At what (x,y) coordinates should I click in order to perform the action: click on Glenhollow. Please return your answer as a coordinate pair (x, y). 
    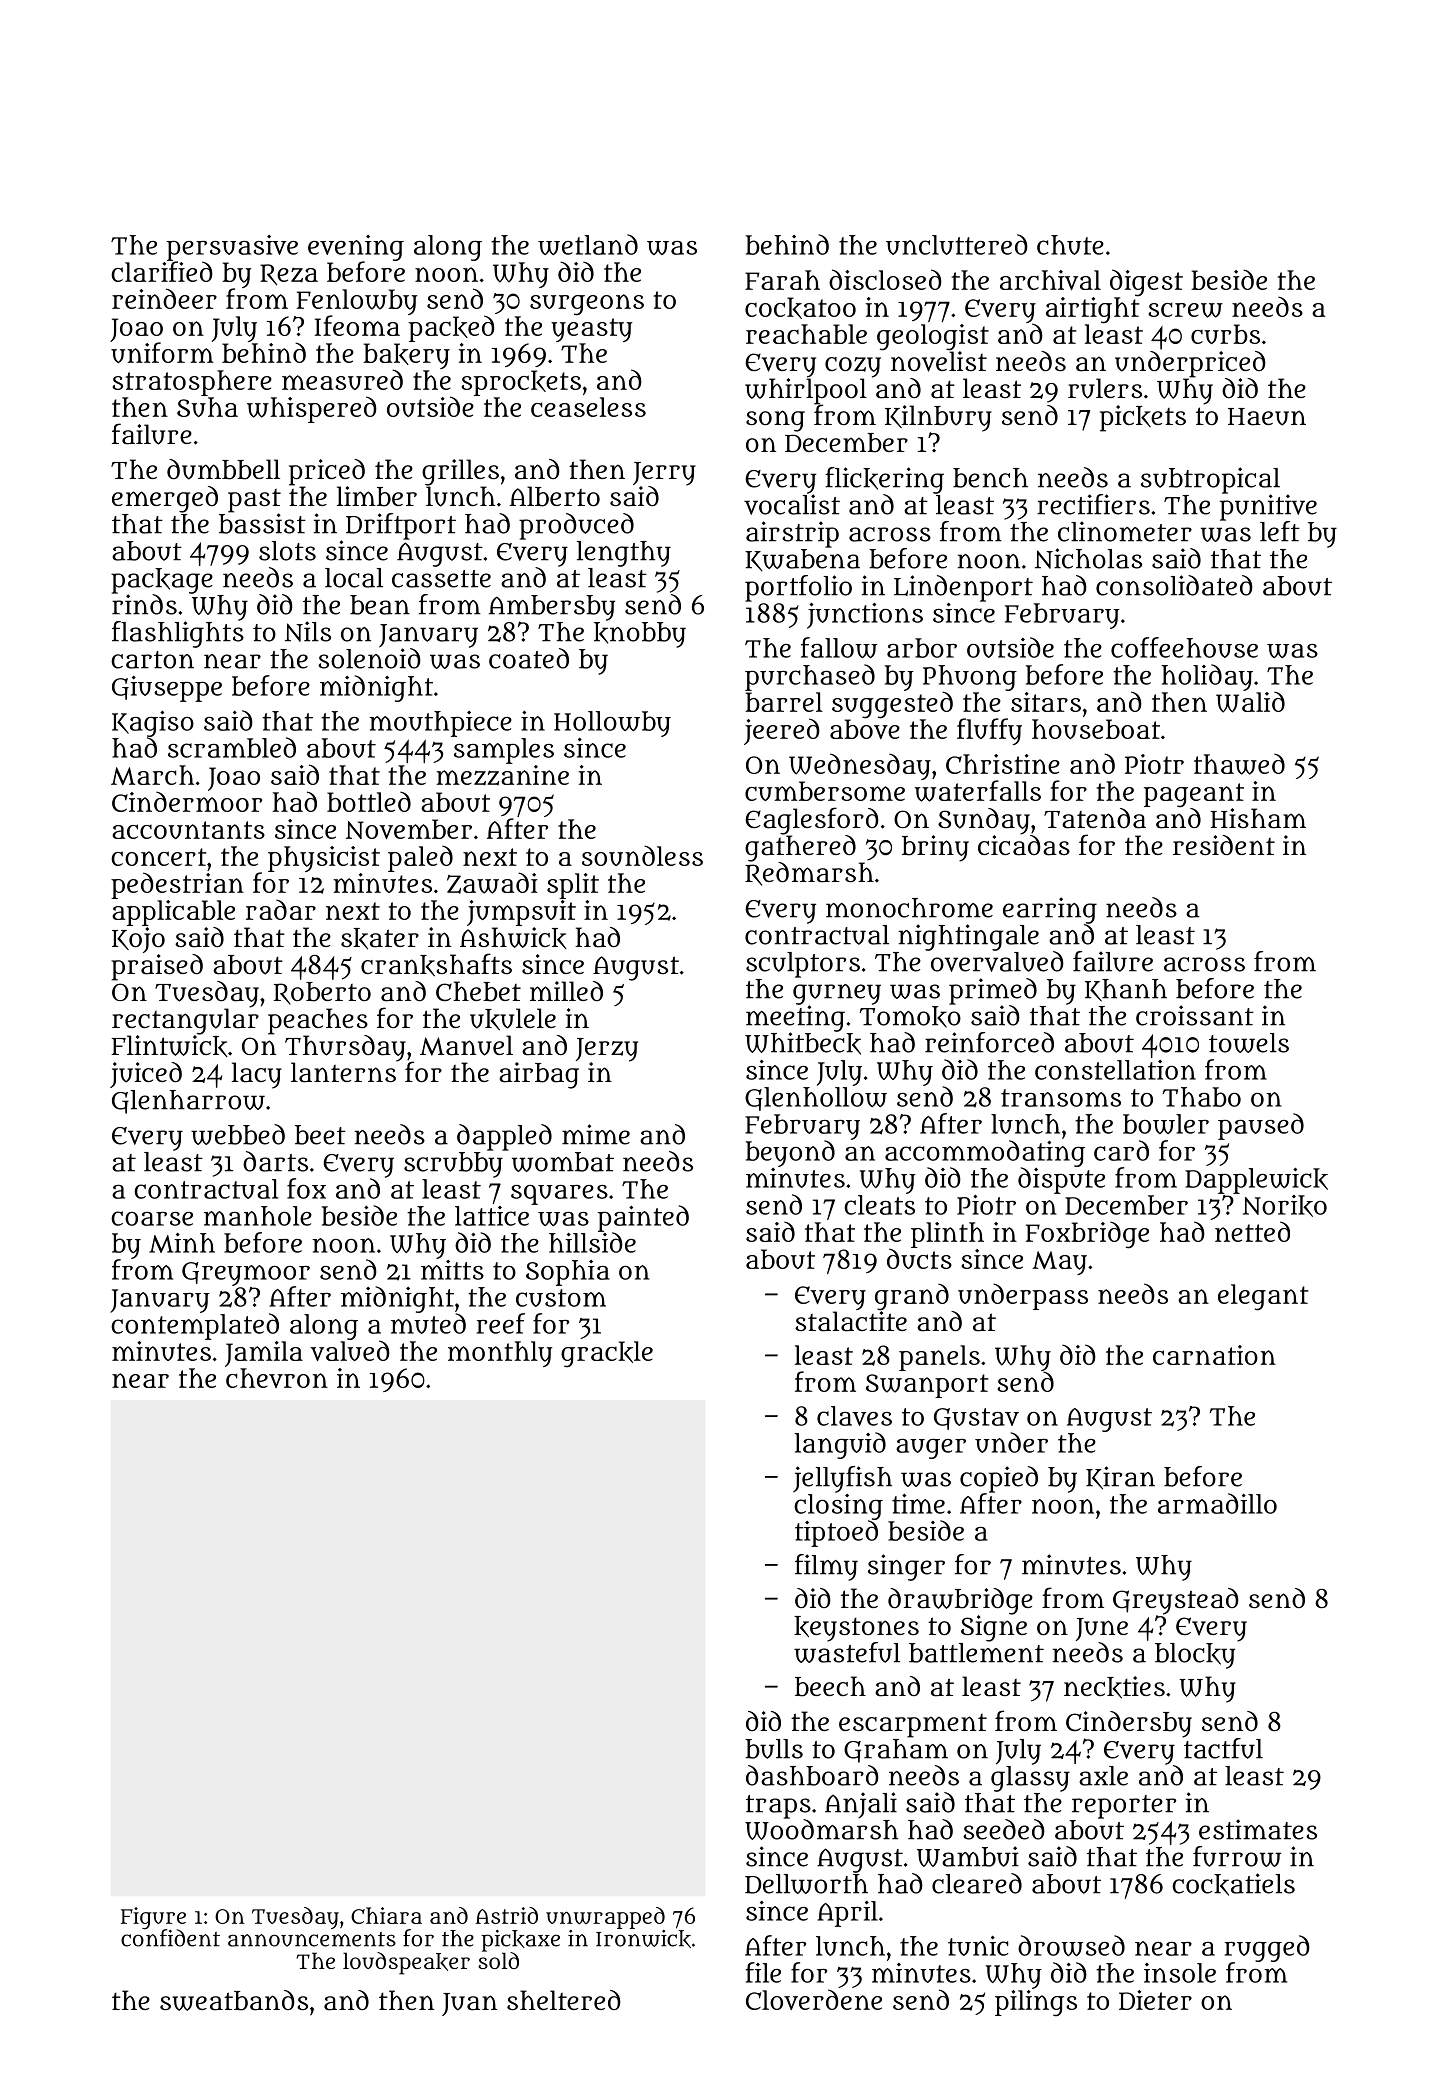
    Looking at the image, I should click on (816, 1099).
